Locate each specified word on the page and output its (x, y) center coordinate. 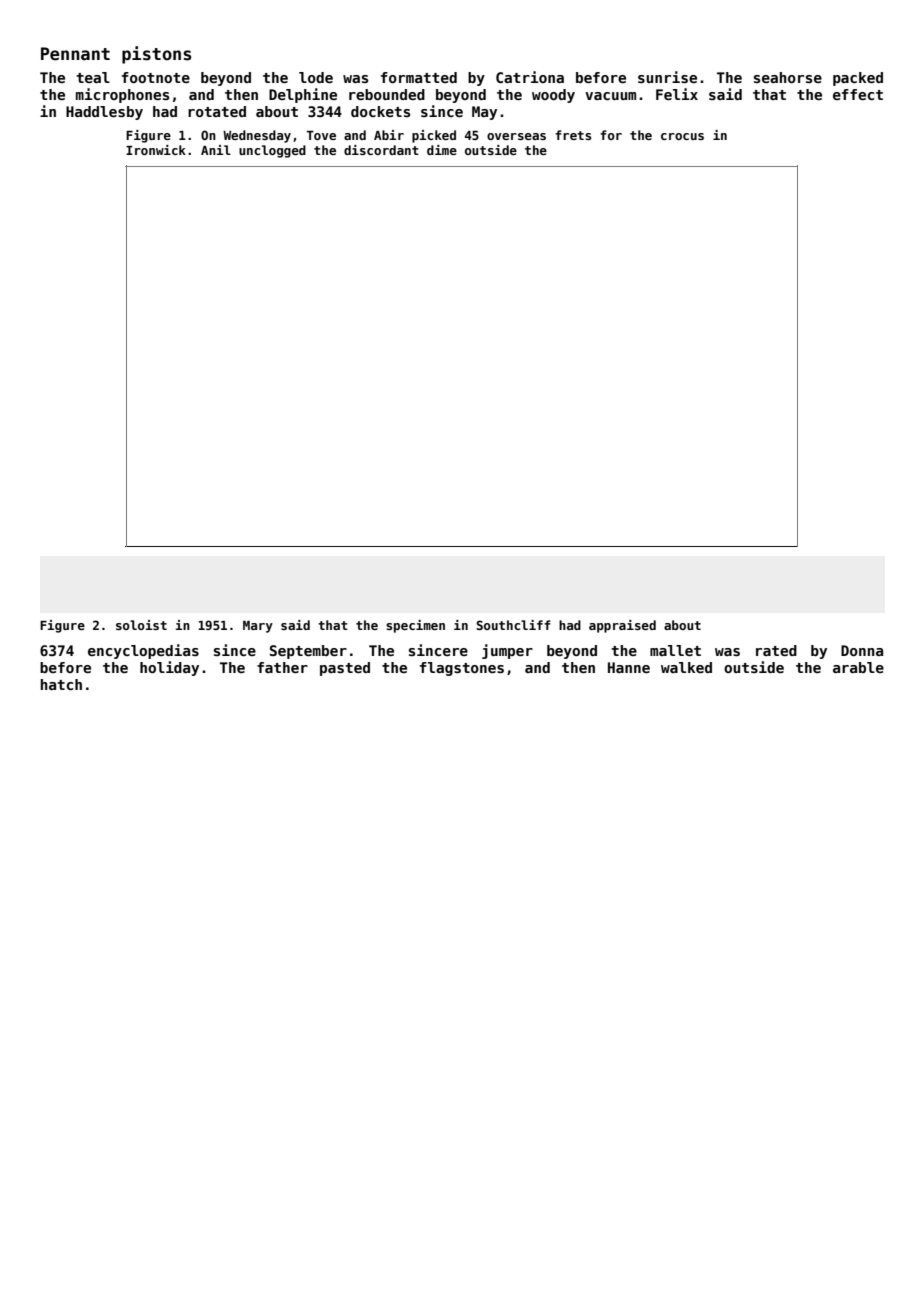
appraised (622, 626)
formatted (419, 77)
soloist (141, 625)
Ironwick (156, 150)
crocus (682, 136)
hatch (61, 684)
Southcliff (513, 625)
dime (442, 150)
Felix (677, 94)
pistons (156, 55)
